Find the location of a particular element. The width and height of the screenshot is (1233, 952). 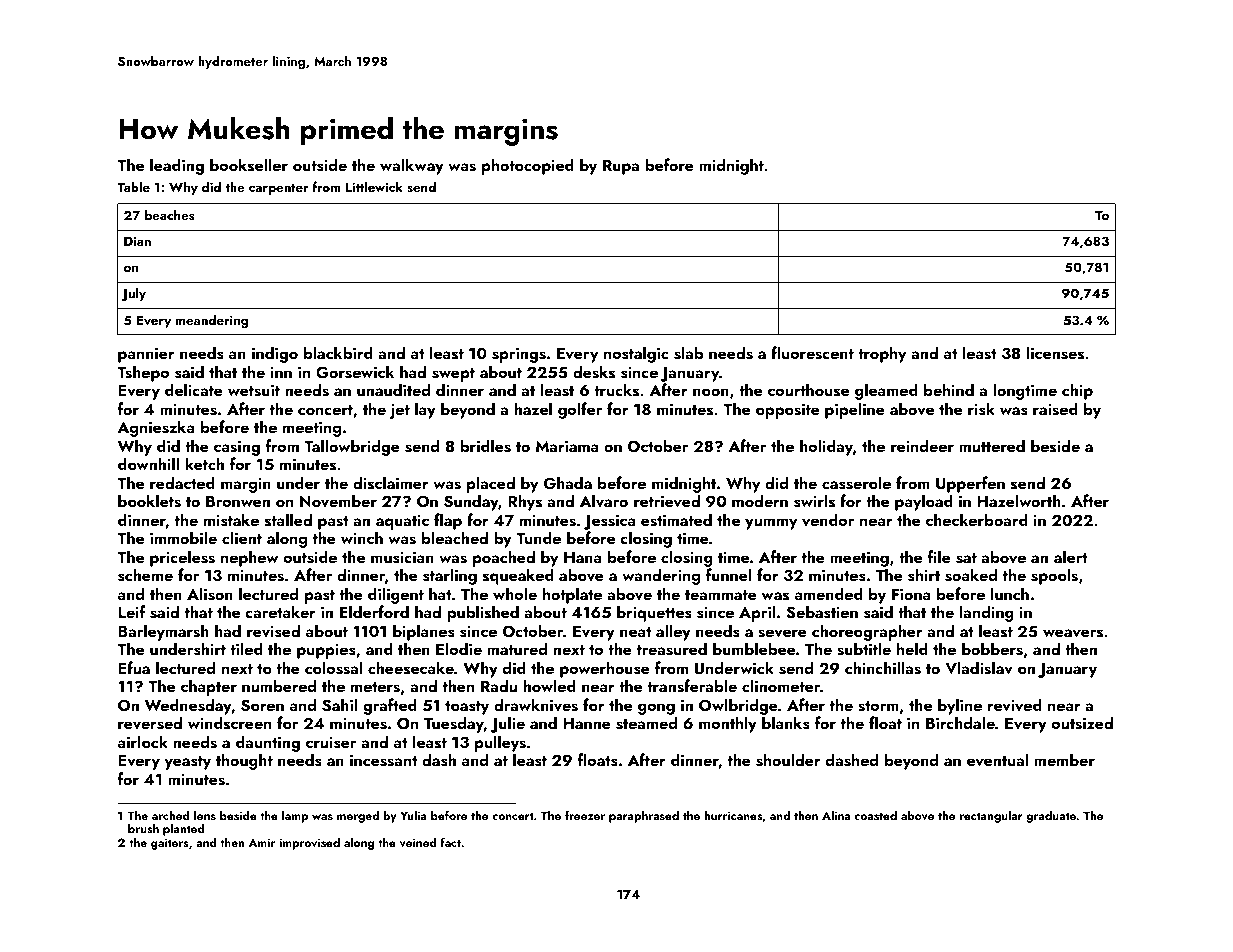

rectangular is located at coordinates (991, 816).
